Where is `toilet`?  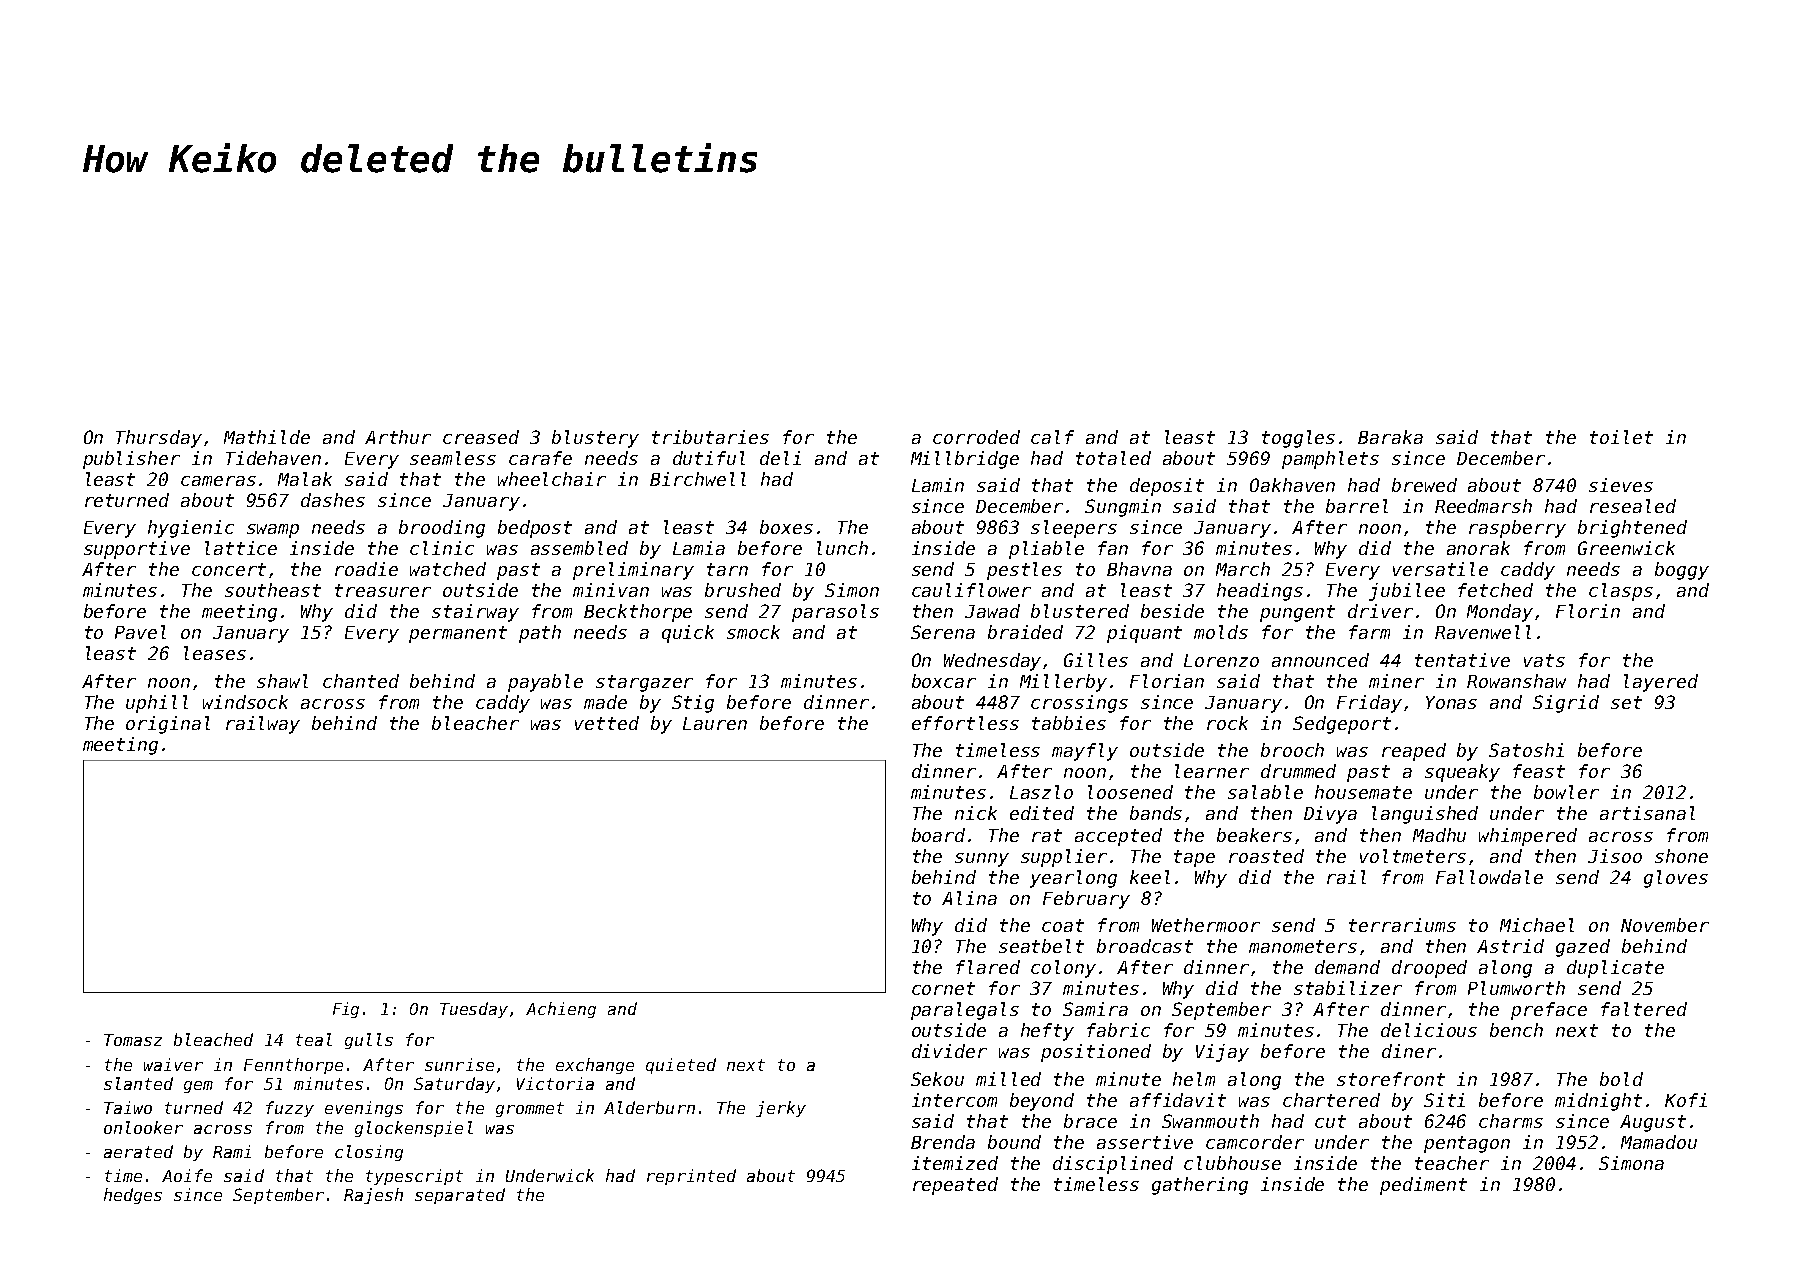
toilet is located at coordinates (1621, 437).
